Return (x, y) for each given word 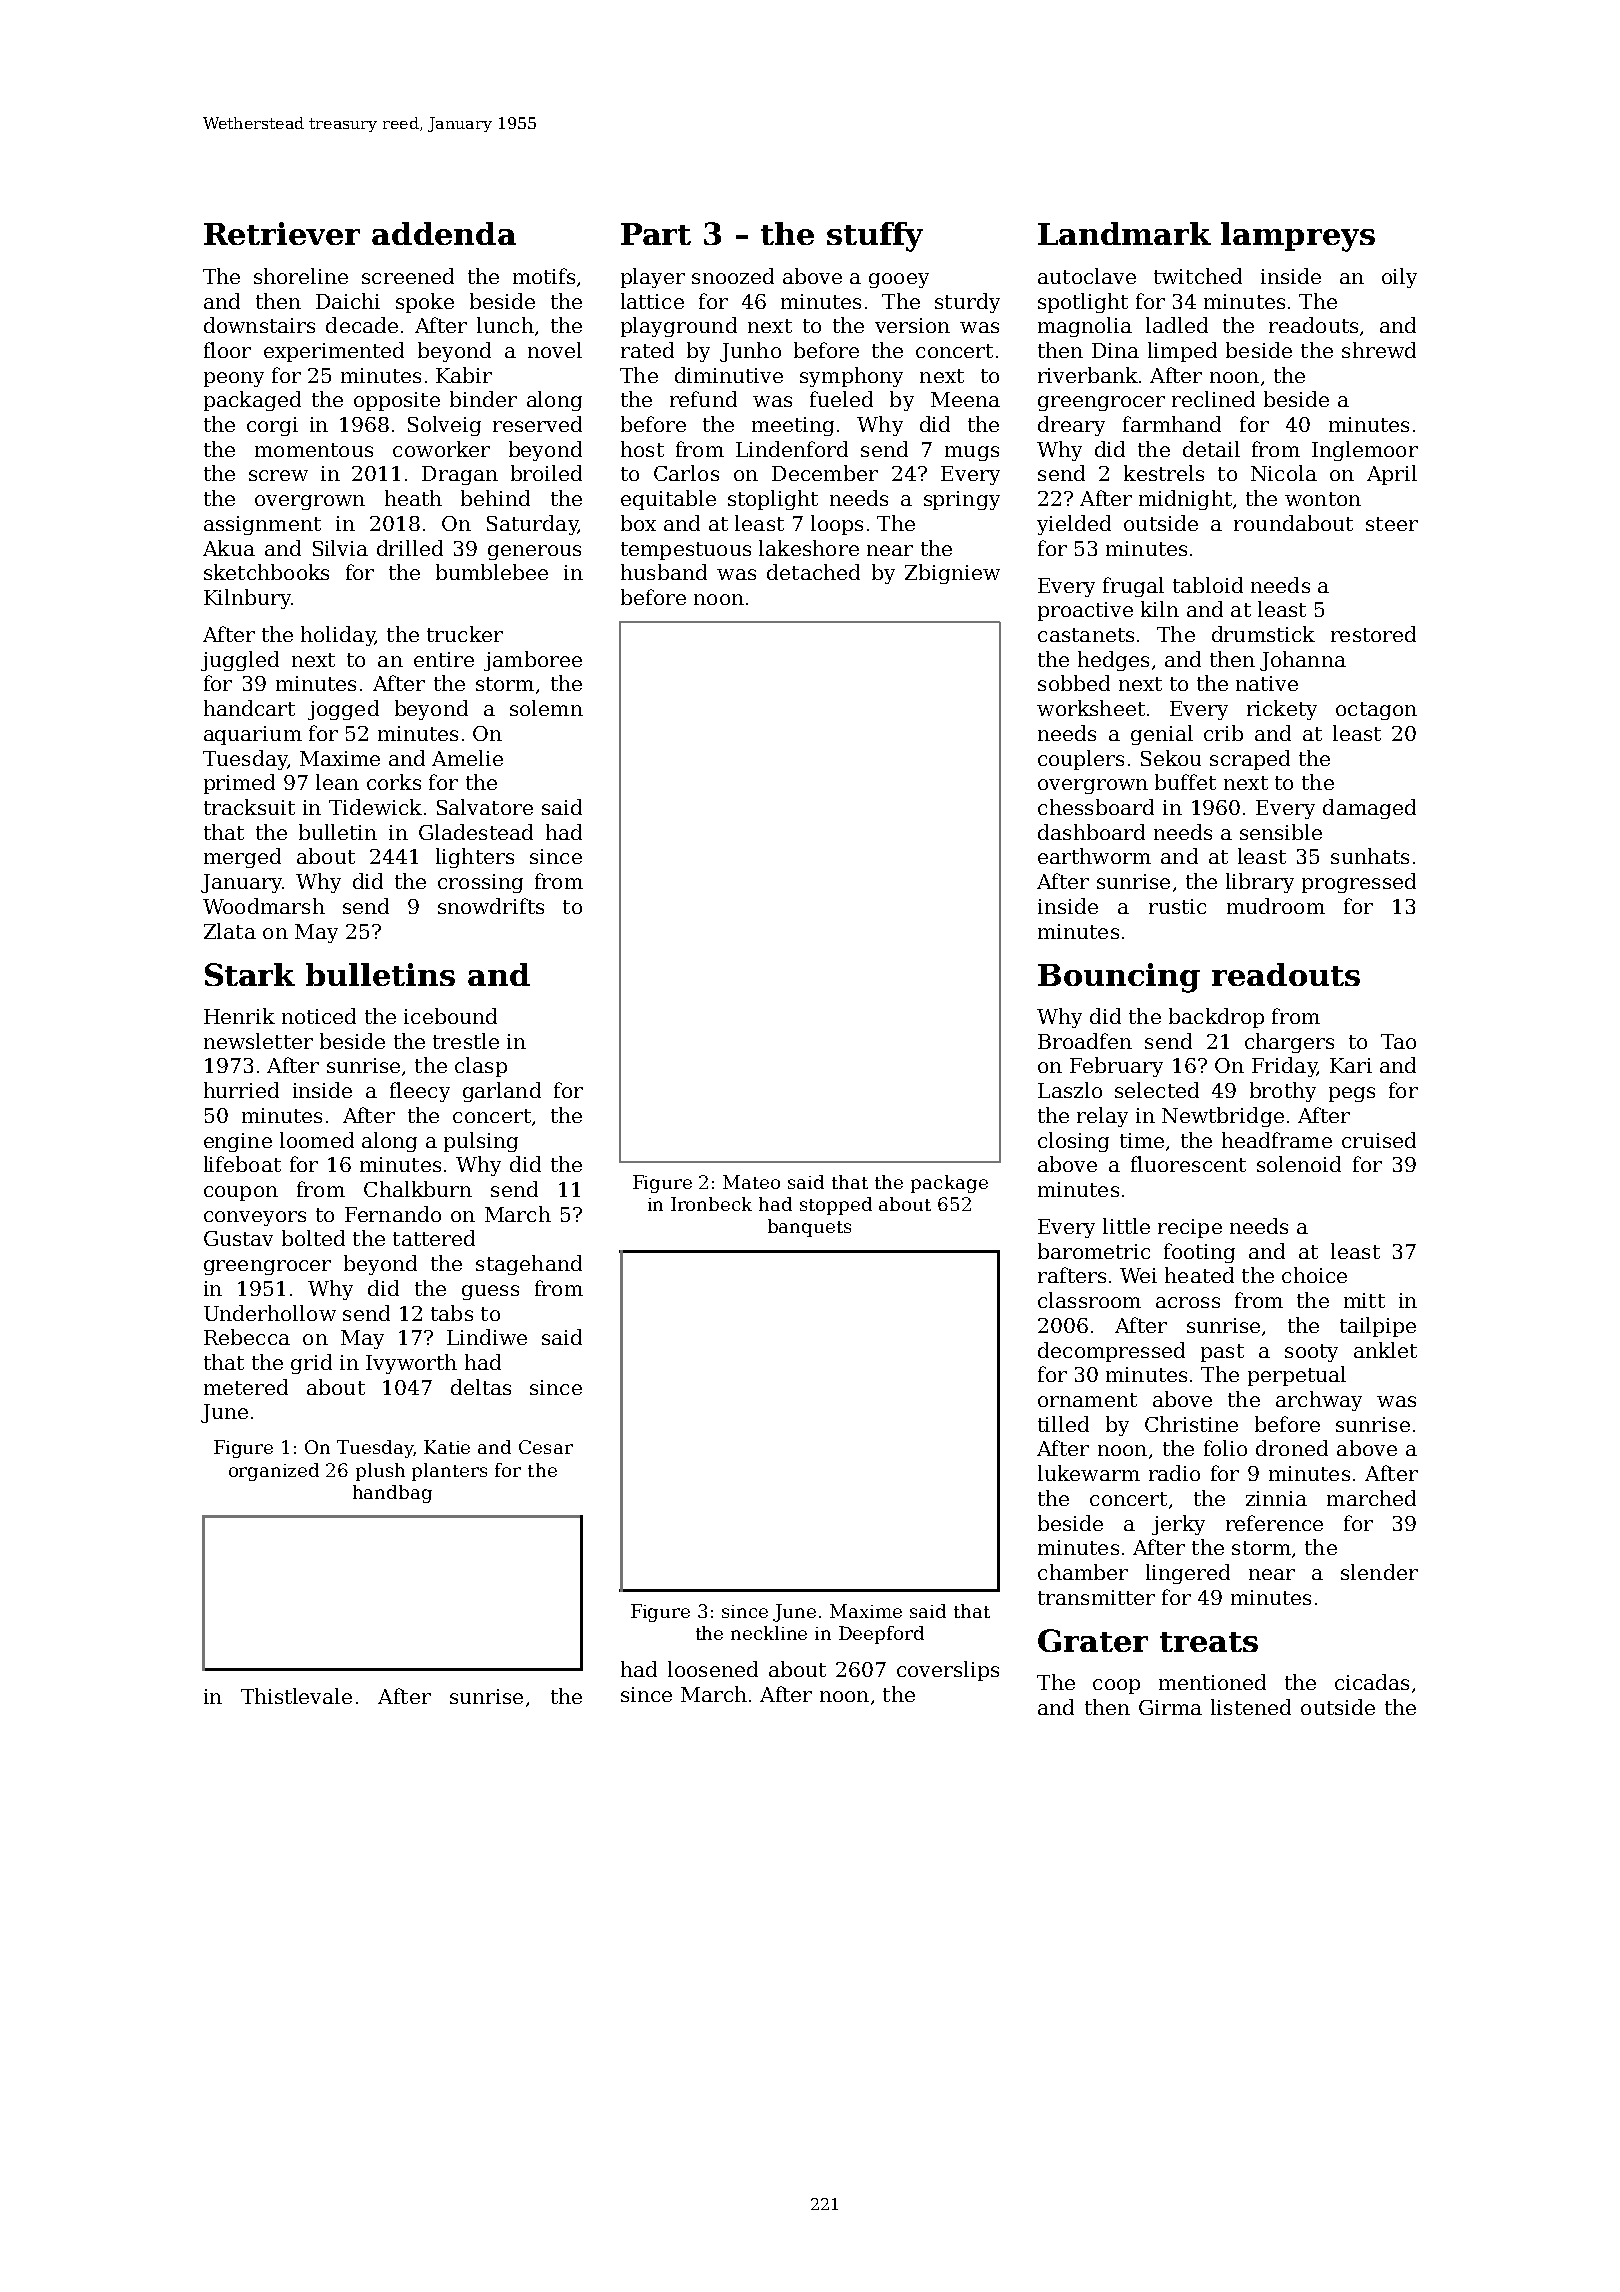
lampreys (1298, 237)
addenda (444, 233)
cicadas (1372, 1682)
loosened (713, 1669)
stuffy (875, 237)
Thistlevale (296, 1696)
